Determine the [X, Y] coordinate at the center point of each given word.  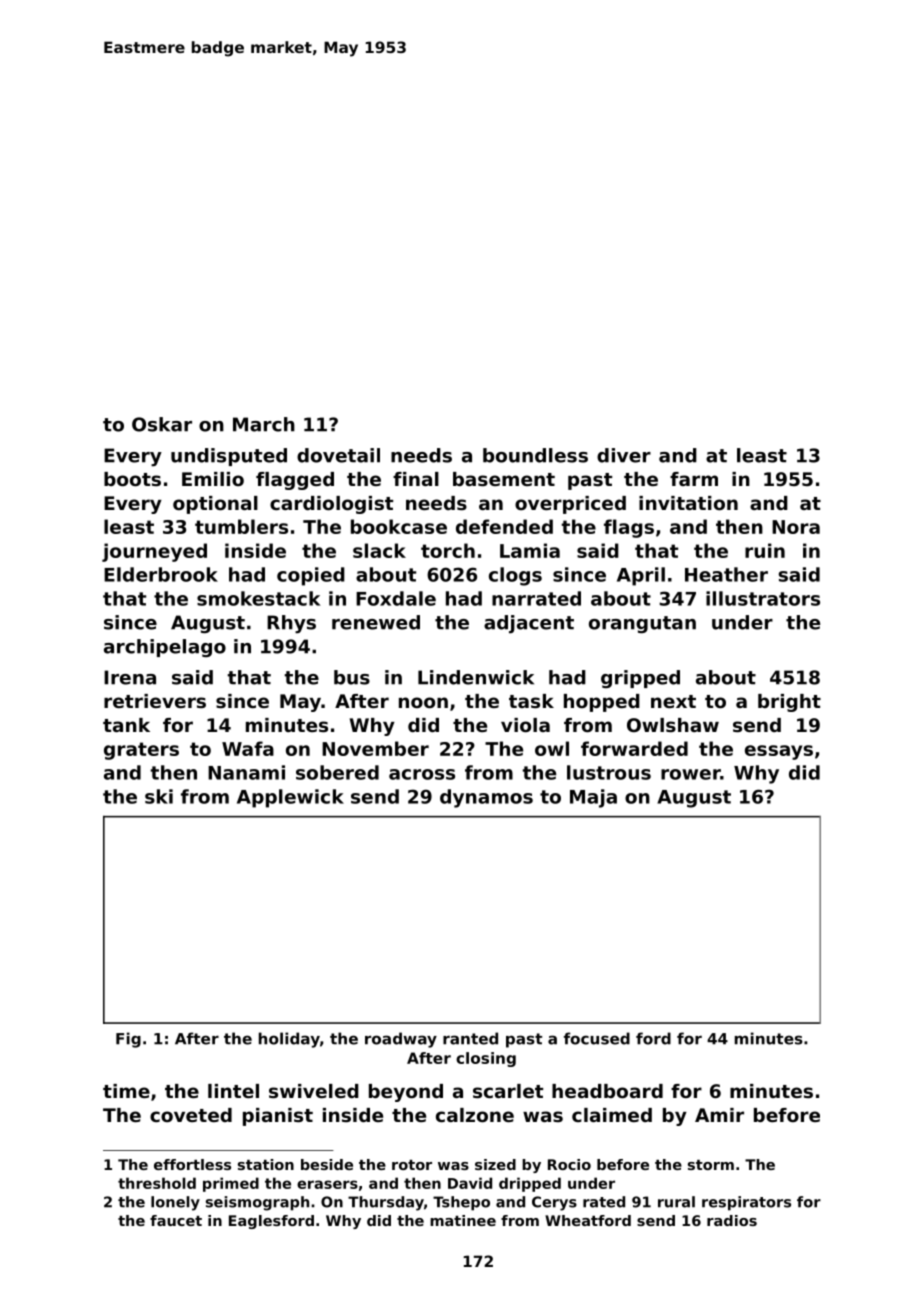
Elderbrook [161, 574]
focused [597, 1038]
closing [486, 1059]
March [264, 424]
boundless [535, 455]
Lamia [530, 550]
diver [624, 455]
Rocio [569, 1164]
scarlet [508, 1091]
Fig [128, 1040]
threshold [157, 1183]
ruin [765, 550]
